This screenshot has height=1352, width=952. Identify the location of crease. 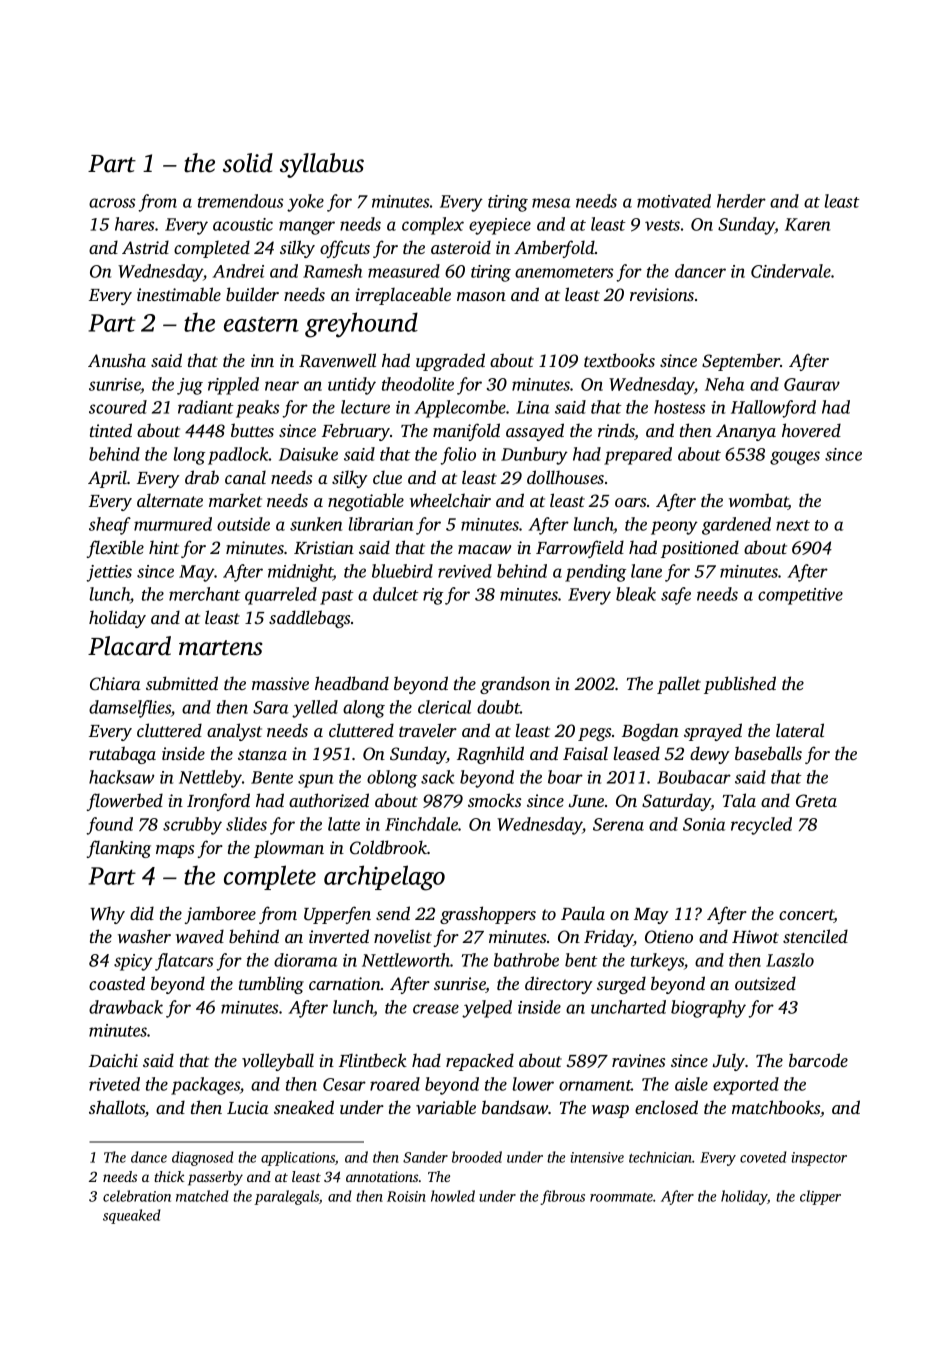
(436, 1009).
